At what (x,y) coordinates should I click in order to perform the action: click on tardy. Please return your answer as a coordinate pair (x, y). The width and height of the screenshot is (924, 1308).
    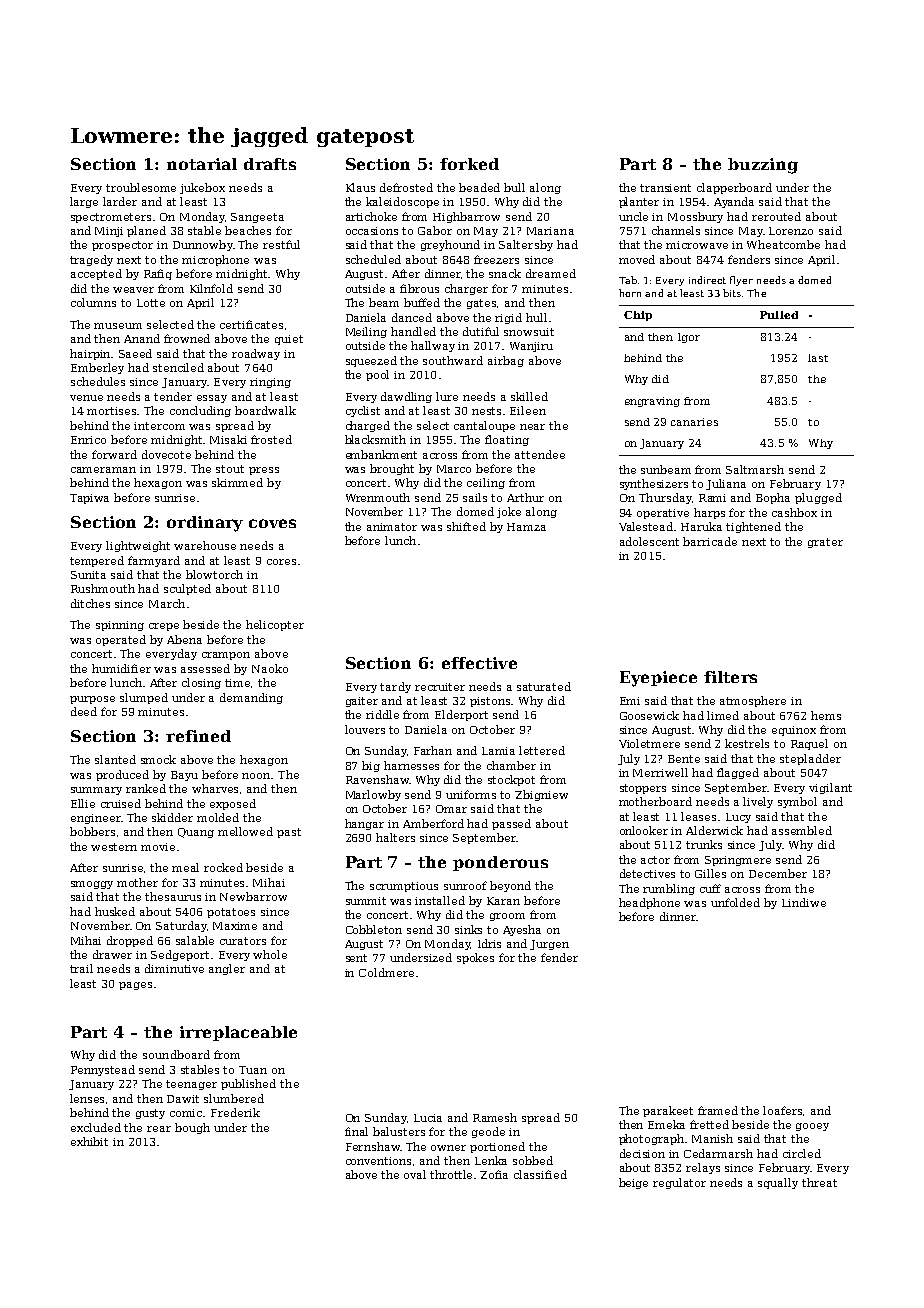
    Looking at the image, I should click on (395, 687).
